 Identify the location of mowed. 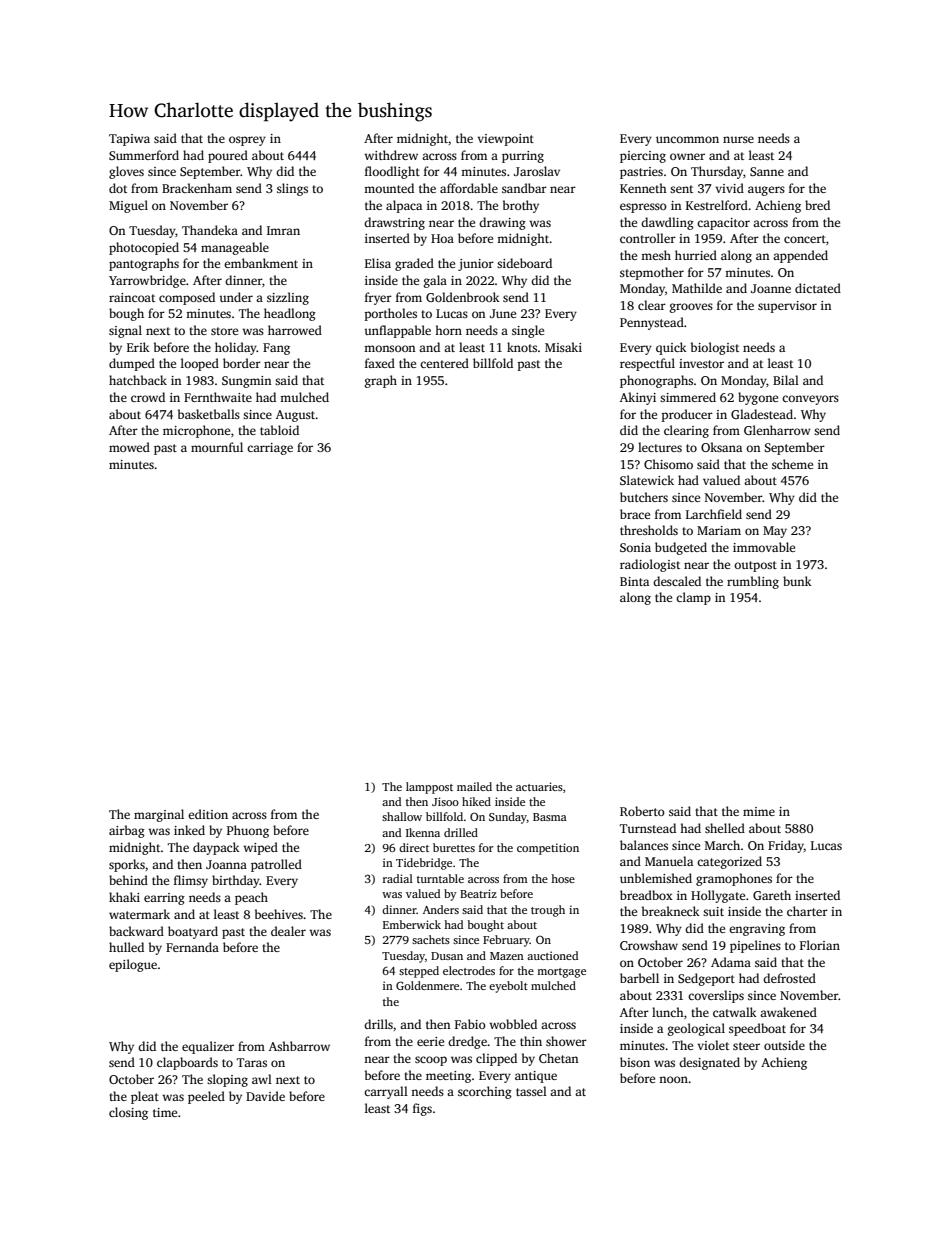
(129, 447).
